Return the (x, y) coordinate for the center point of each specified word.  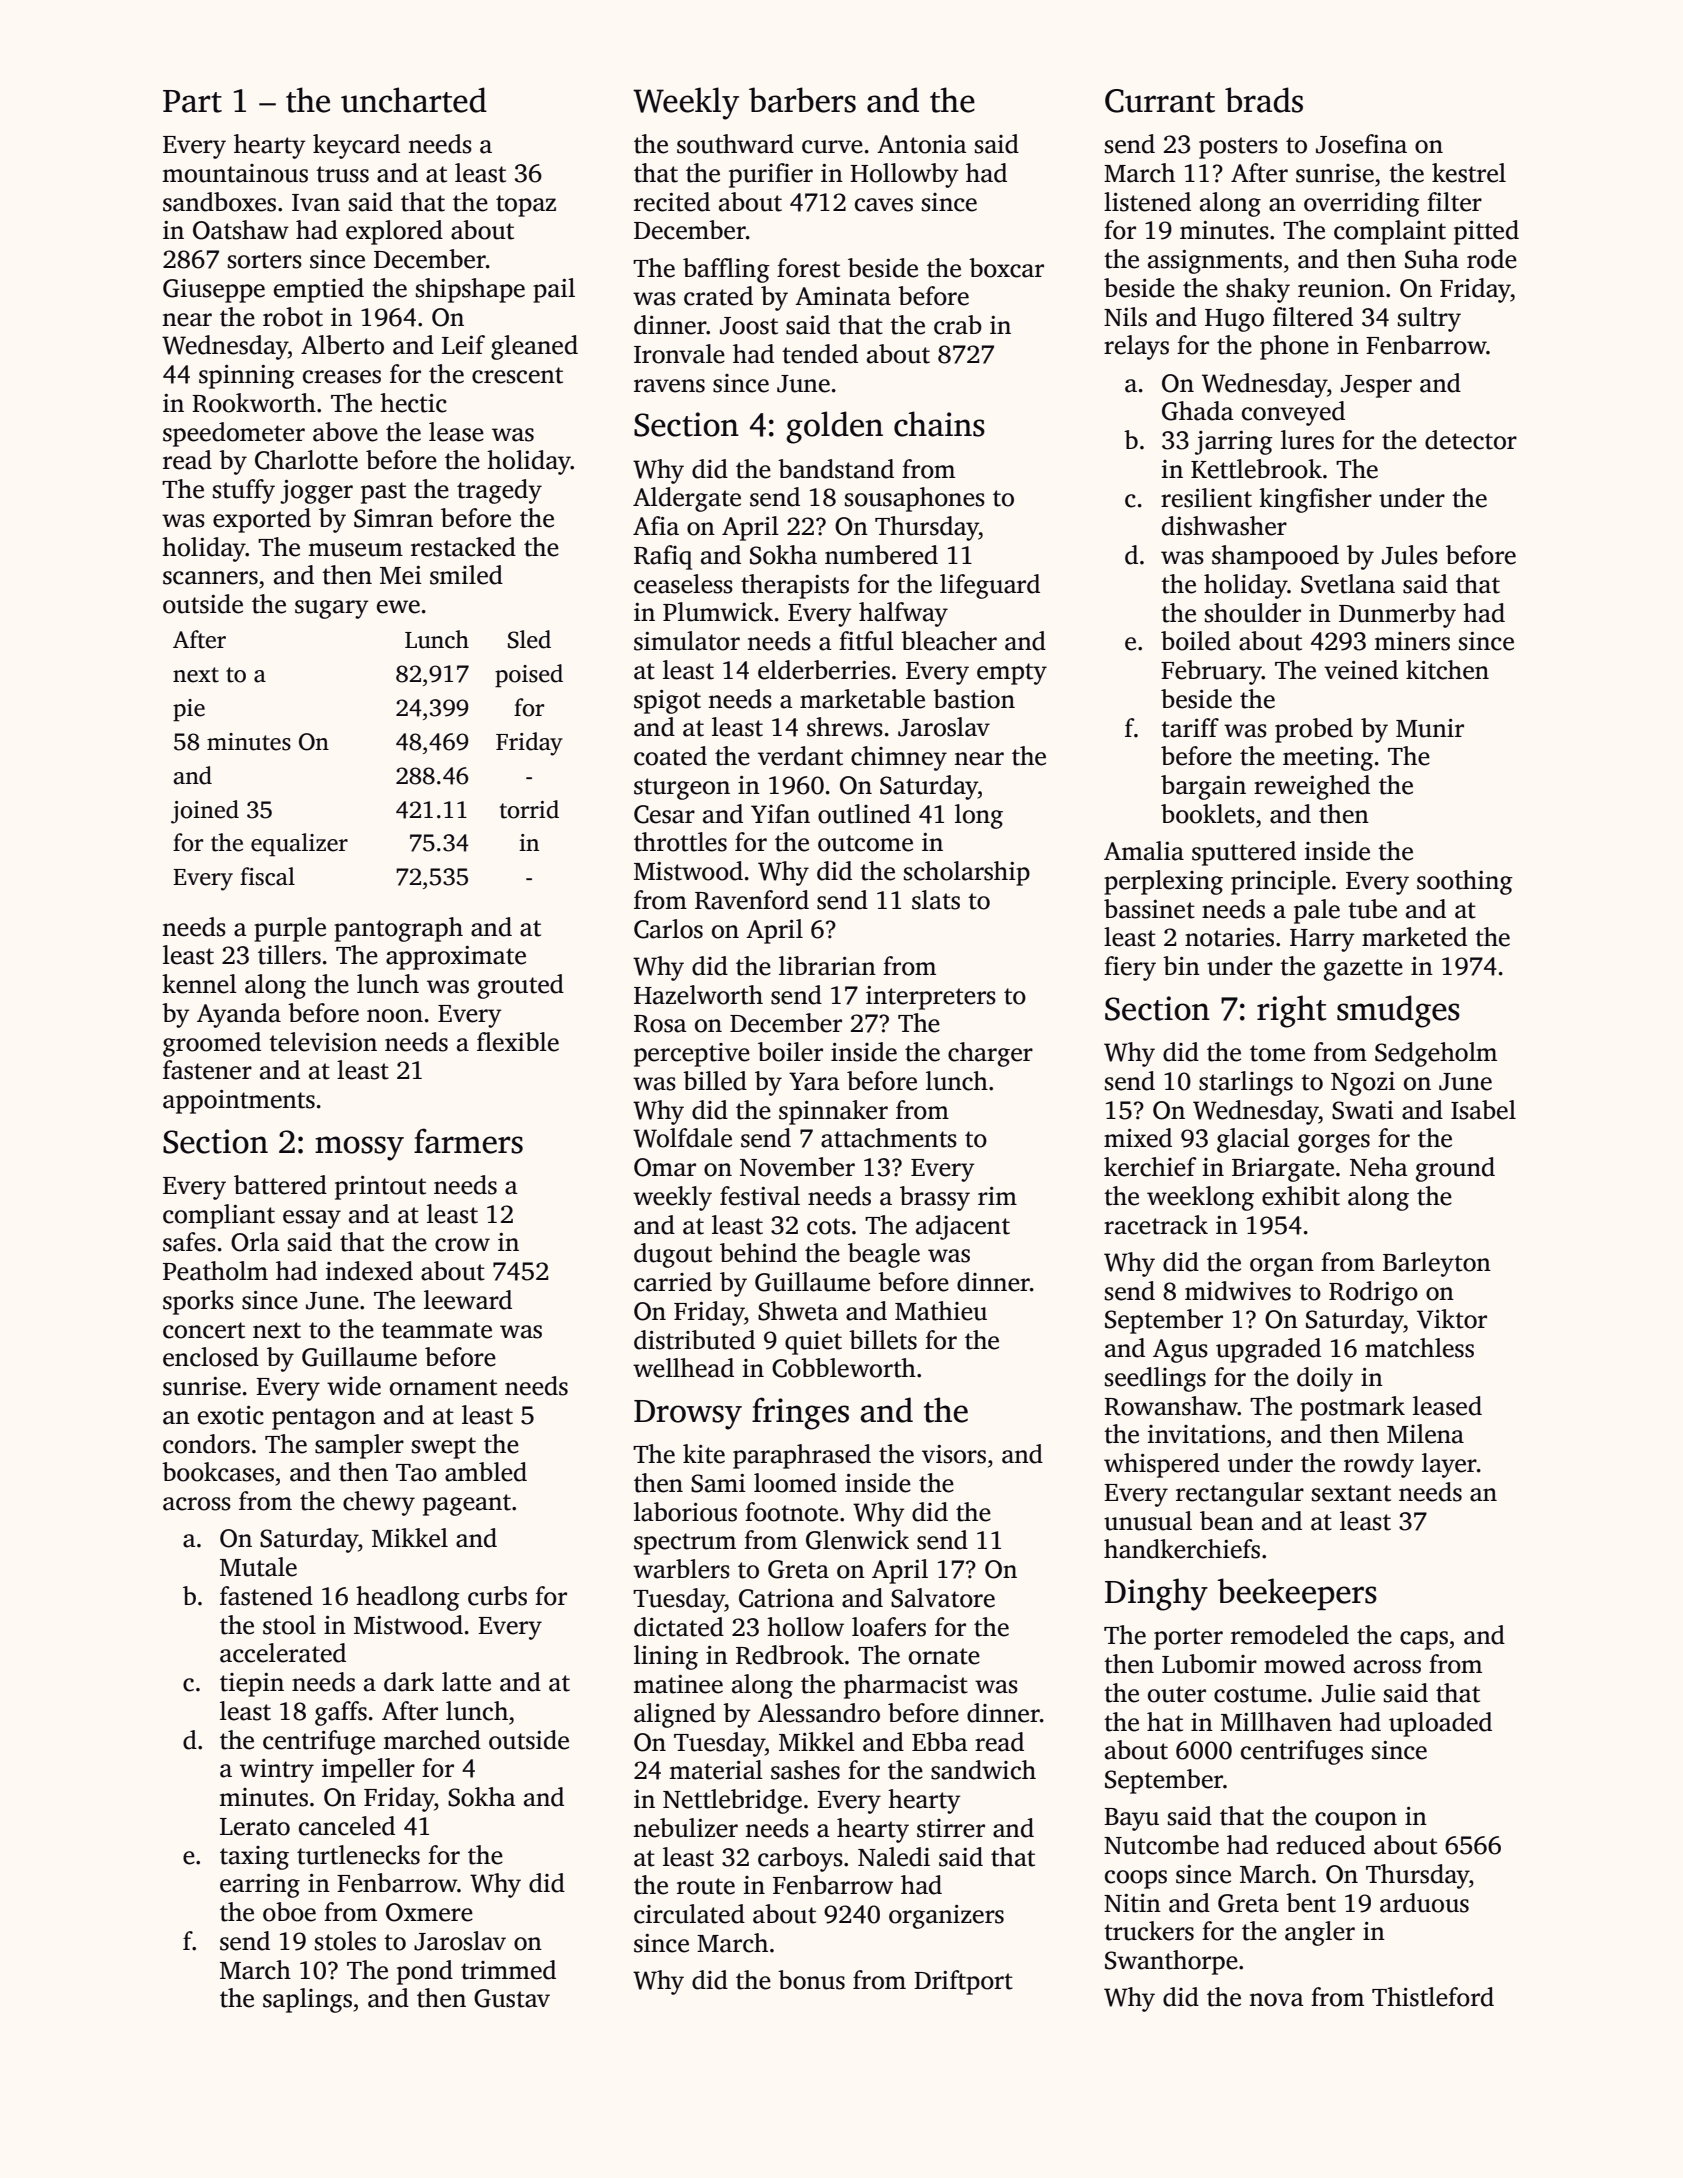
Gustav (512, 1998)
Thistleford (1433, 1997)
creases (342, 377)
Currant (1160, 101)
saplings (307, 2000)
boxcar (1006, 268)
